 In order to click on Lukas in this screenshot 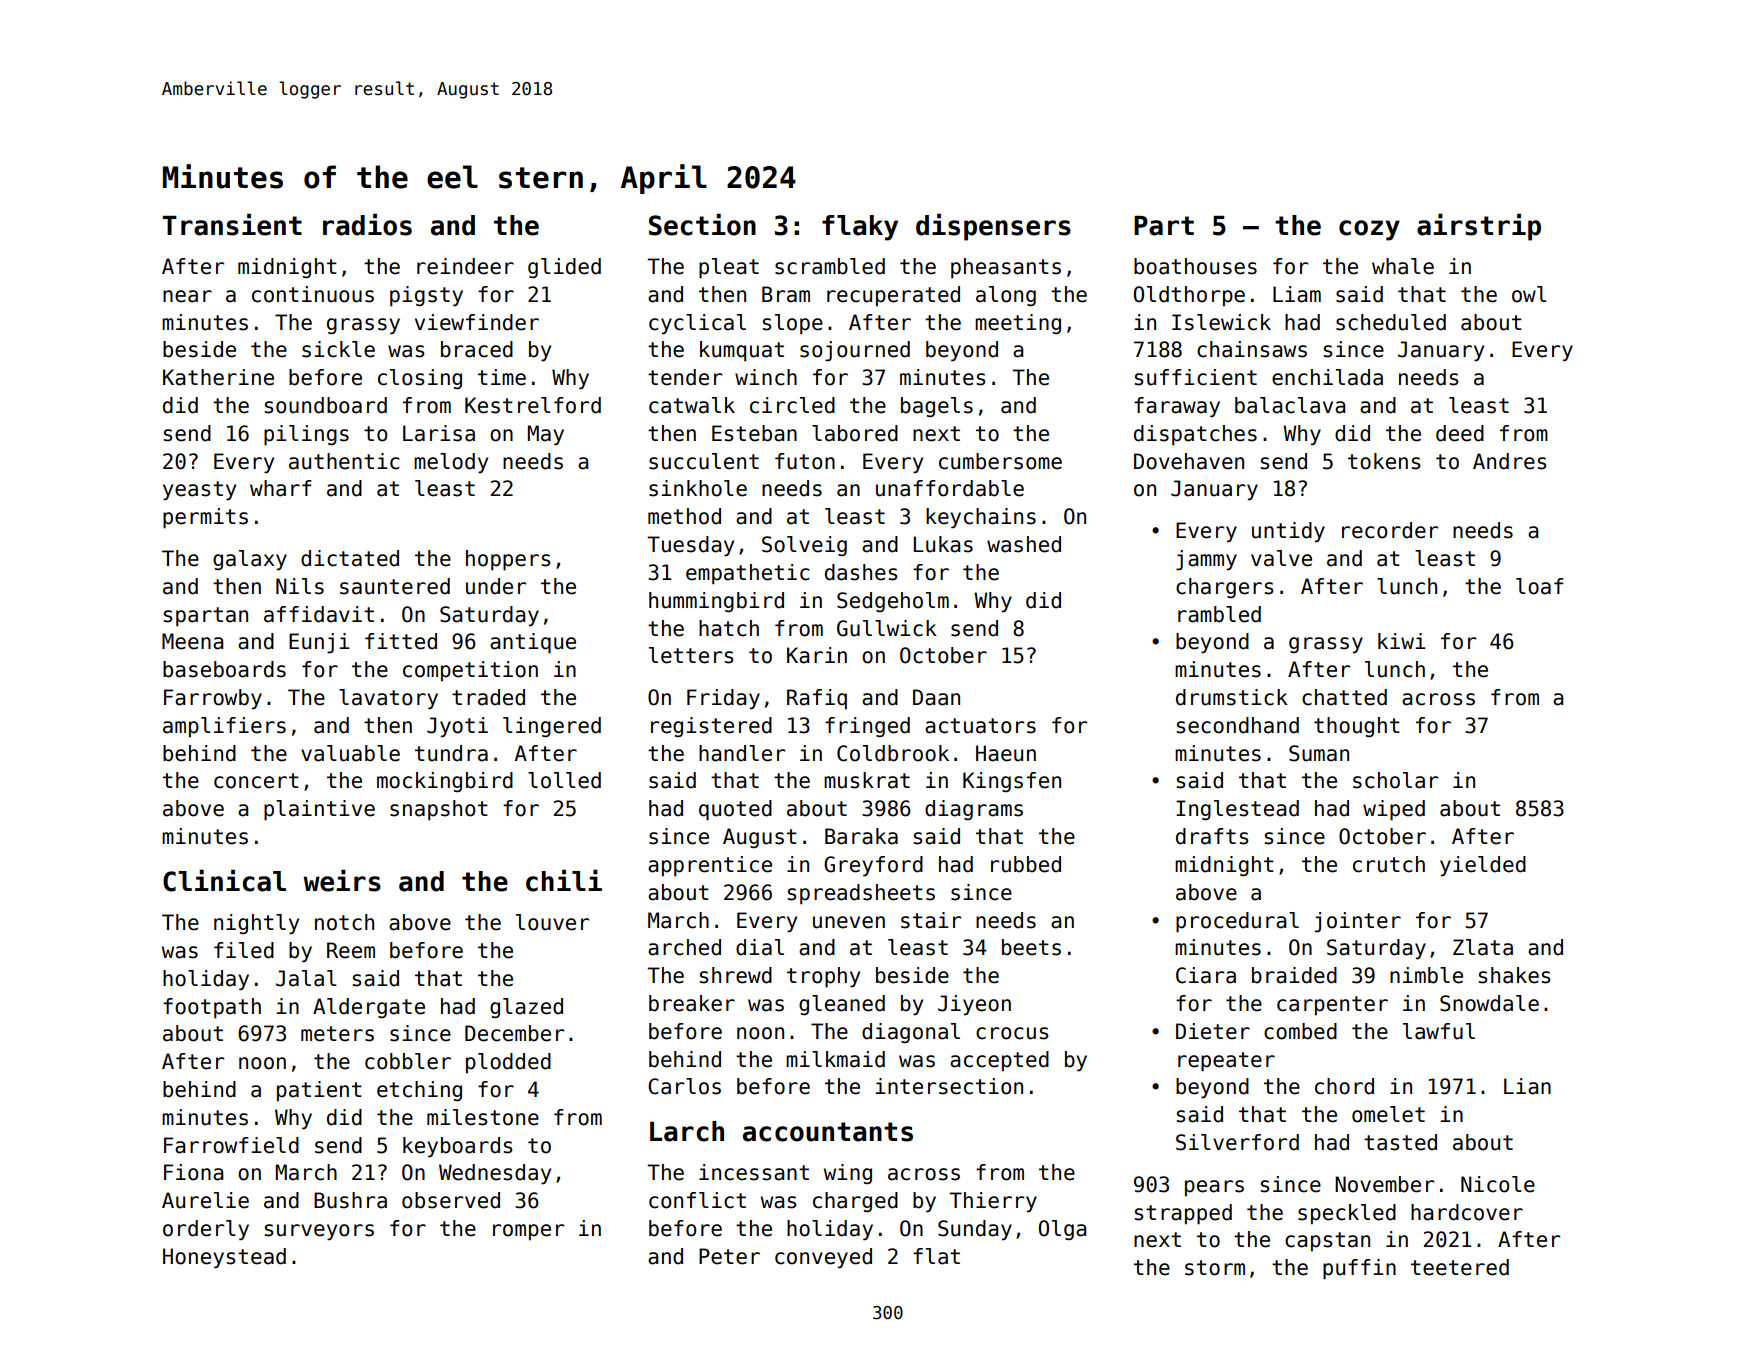, I will do `click(943, 544)`.
